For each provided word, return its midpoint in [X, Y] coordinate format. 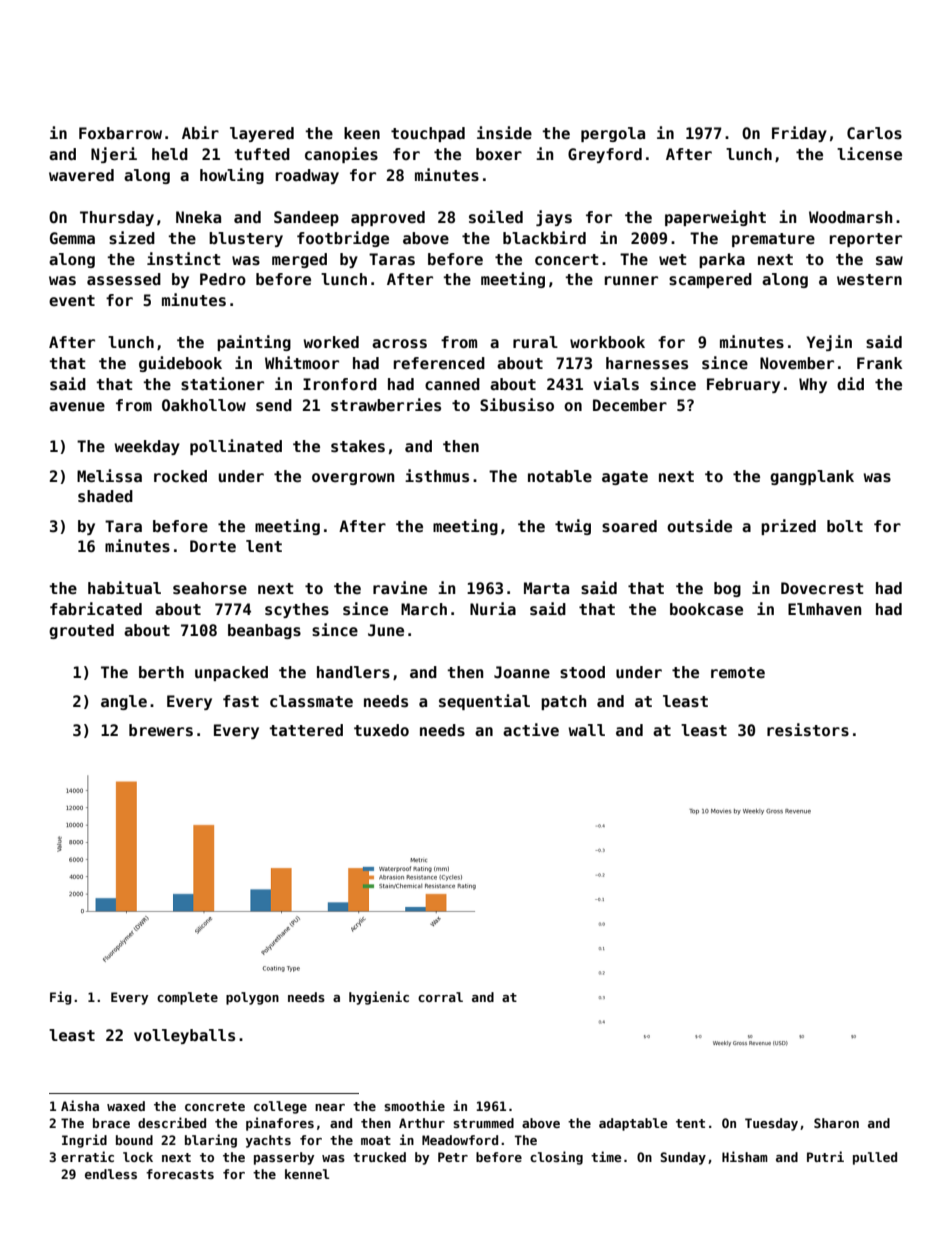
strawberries [386, 405]
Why [813, 385]
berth [161, 672]
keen [362, 133]
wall [586, 730]
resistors [808, 730]
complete [187, 998]
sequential [484, 702]
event [72, 301]
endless [111, 1174]
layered [262, 134]
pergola [613, 134]
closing [556, 1158]
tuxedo [381, 730]
